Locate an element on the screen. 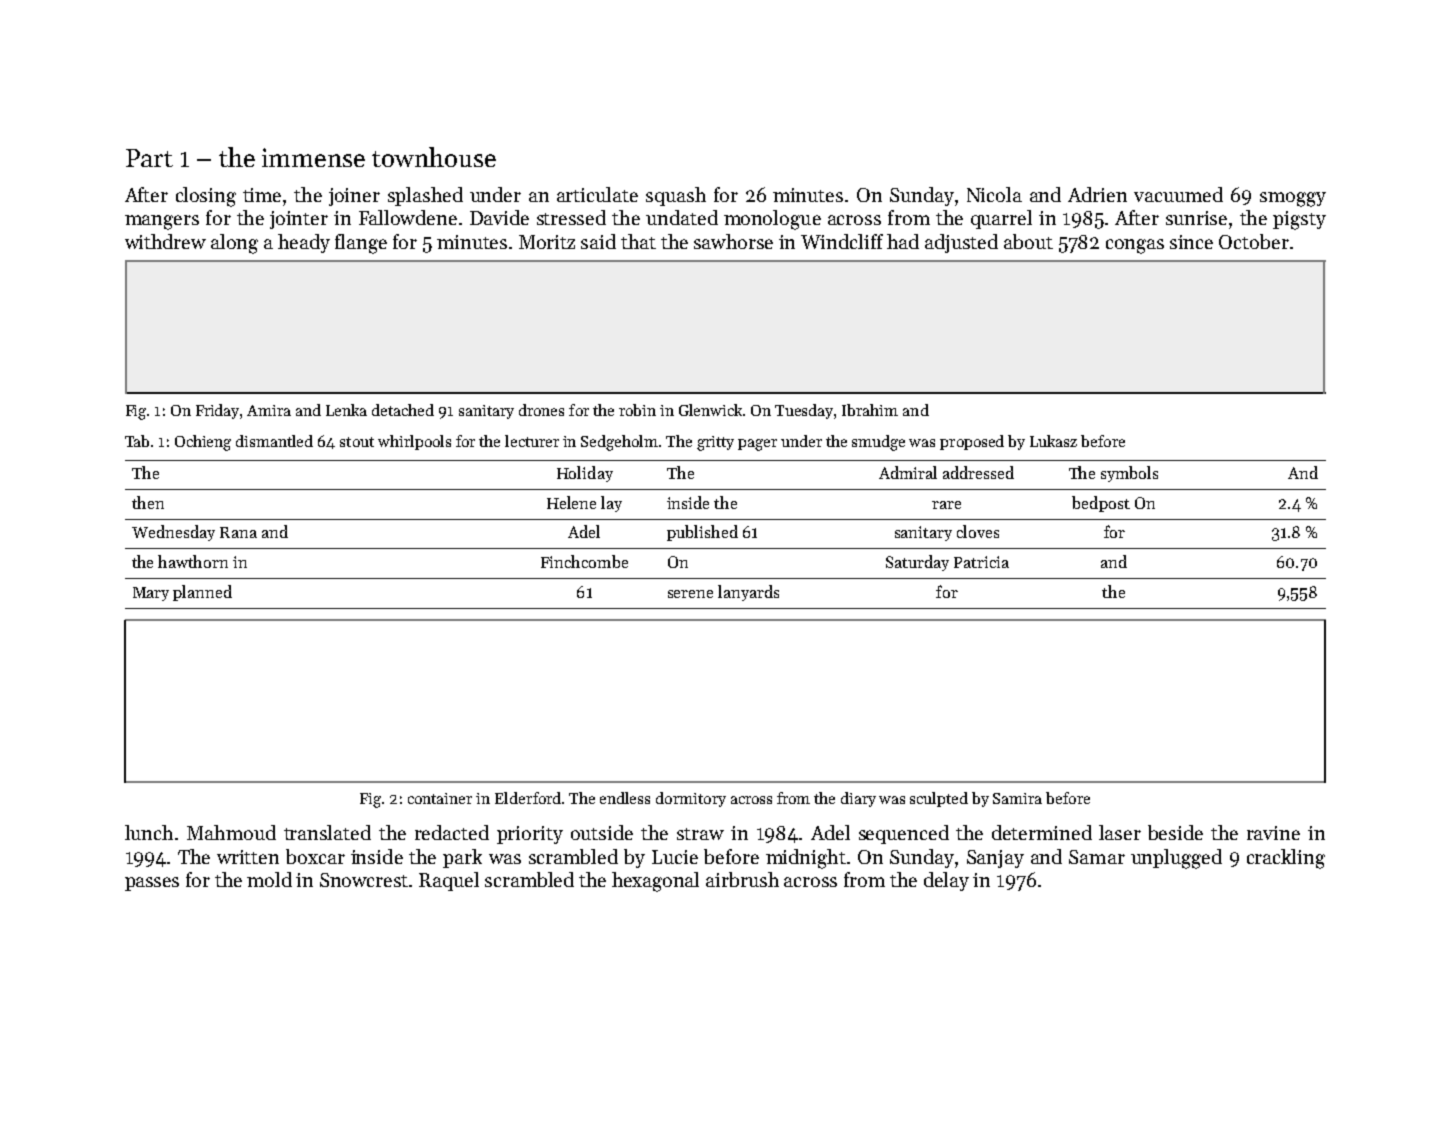 Image resolution: width=1450 pixels, height=1121 pixels. Lukasz is located at coordinates (1053, 441).
